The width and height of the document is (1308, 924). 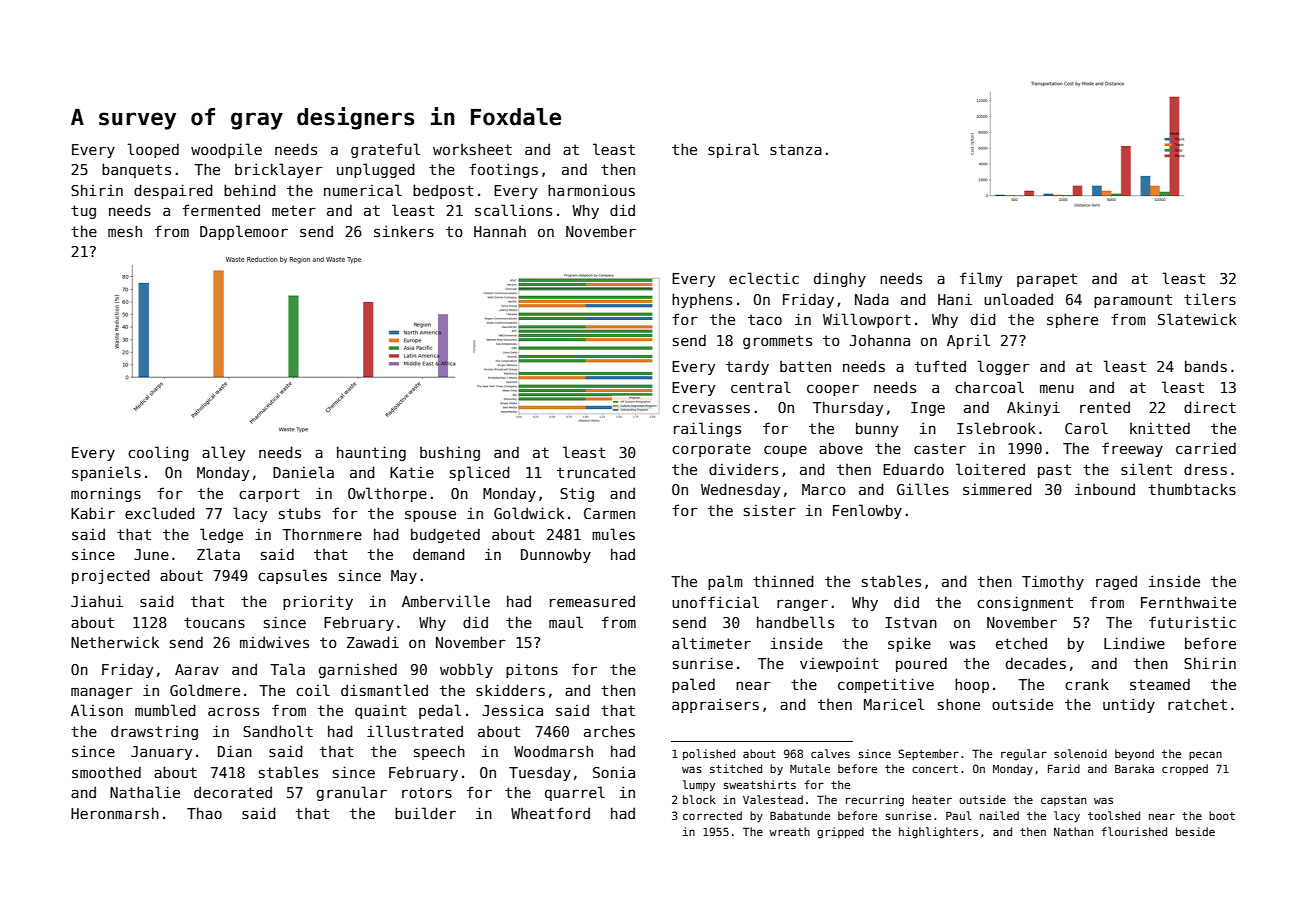 I want to click on cooling, so click(x=158, y=453).
